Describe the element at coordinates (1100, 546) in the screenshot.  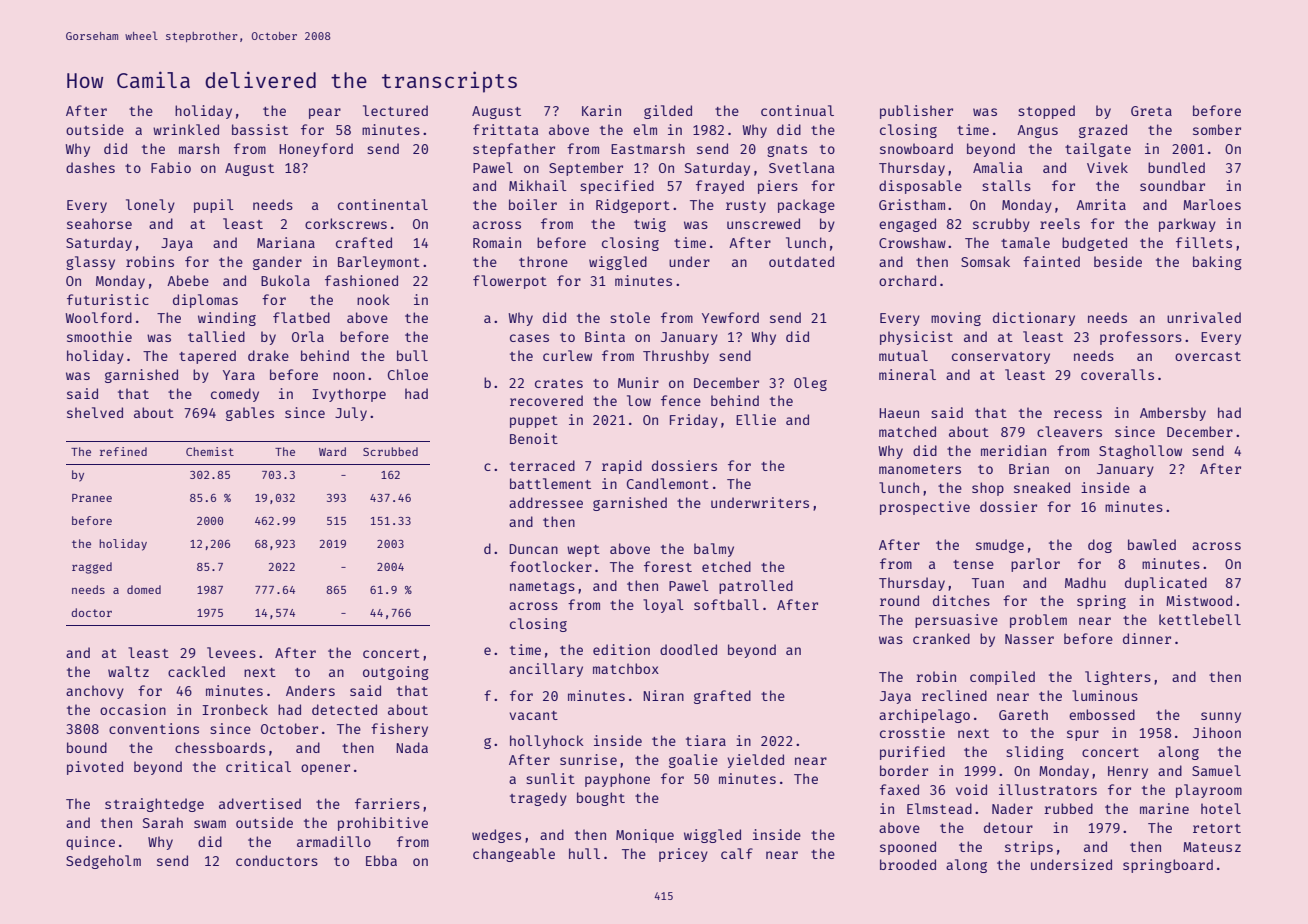
I see `dog` at that location.
